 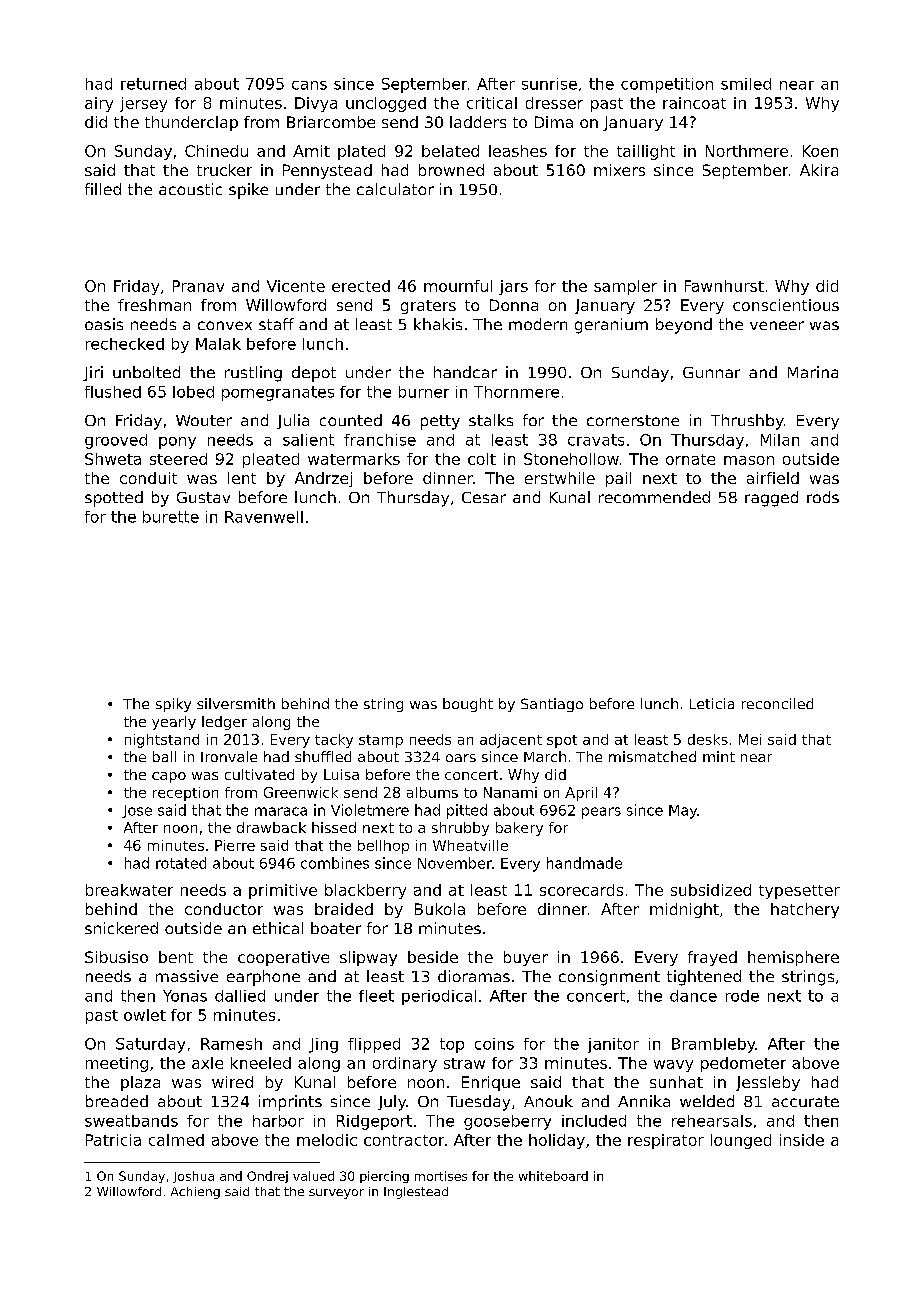 What do you see at coordinates (777, 703) in the document?
I see `reconciled` at bounding box center [777, 703].
